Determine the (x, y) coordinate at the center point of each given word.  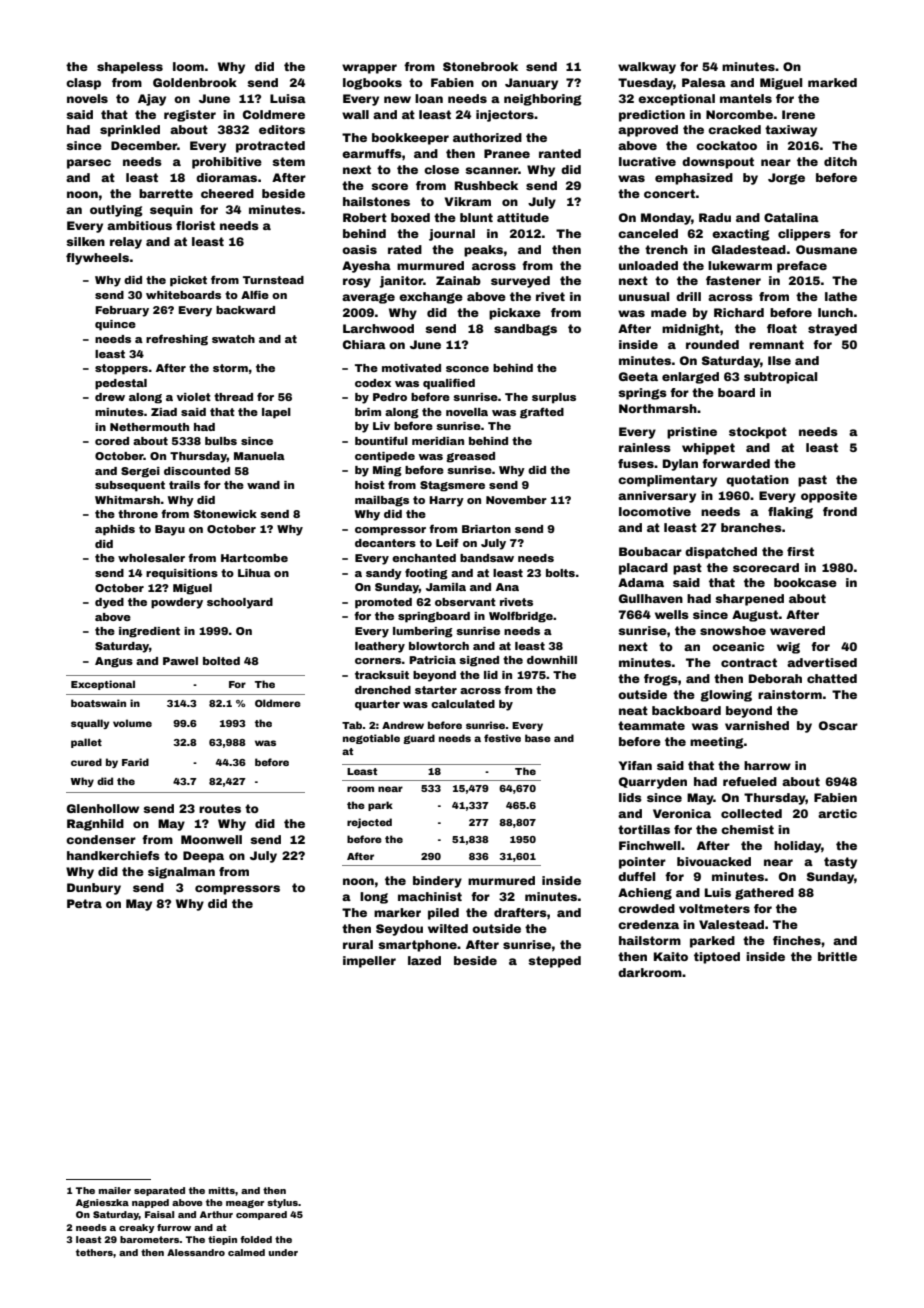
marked (832, 82)
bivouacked (714, 861)
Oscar (838, 725)
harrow (767, 765)
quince (115, 325)
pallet (86, 743)
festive (502, 738)
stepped (554, 962)
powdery (177, 603)
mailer (115, 1190)
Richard (739, 312)
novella (467, 412)
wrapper (369, 69)
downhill (552, 660)
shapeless (130, 68)
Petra (84, 903)
